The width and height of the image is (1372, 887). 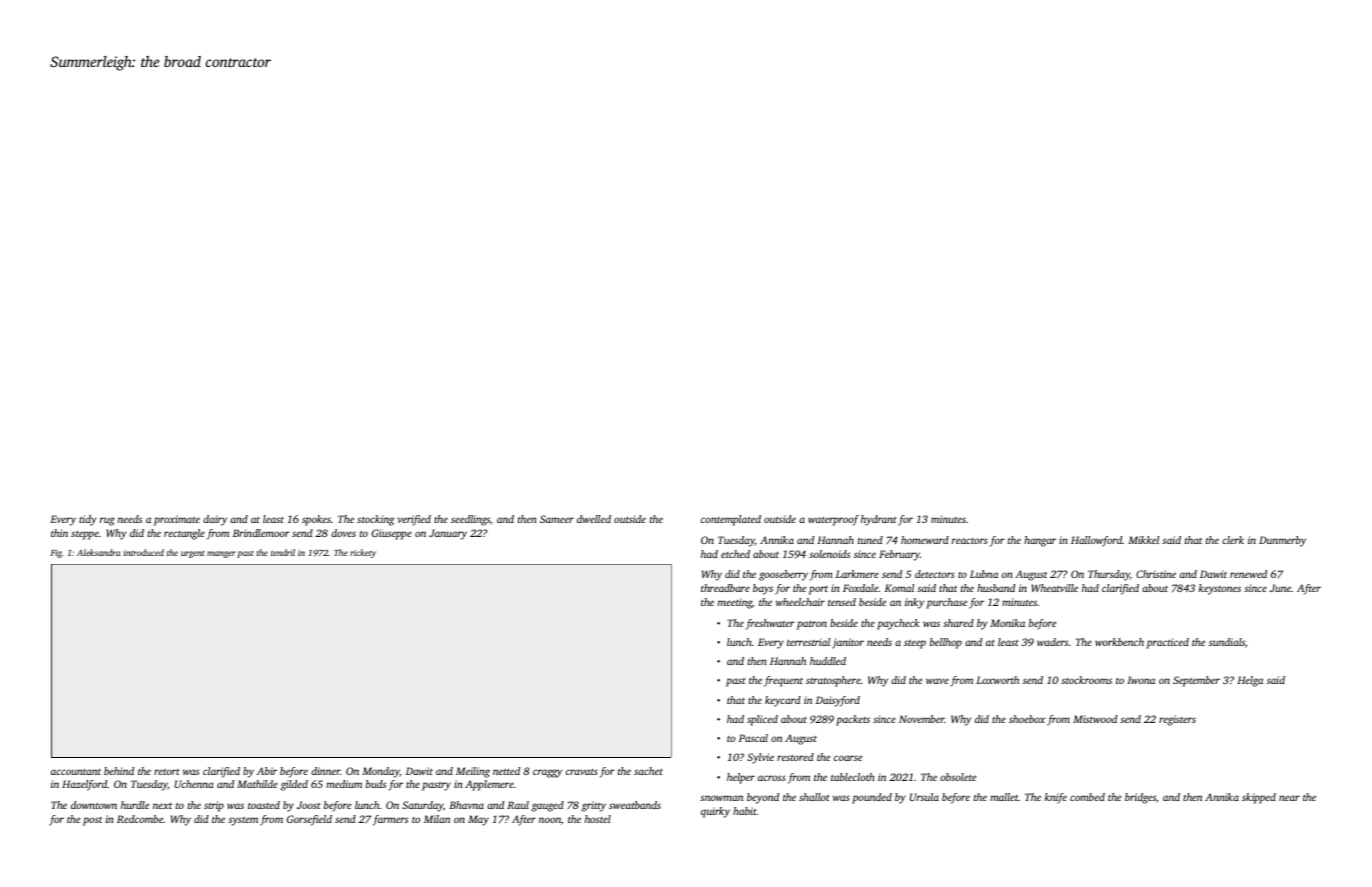 What do you see at coordinates (214, 806) in the image?
I see `strip` at bounding box center [214, 806].
